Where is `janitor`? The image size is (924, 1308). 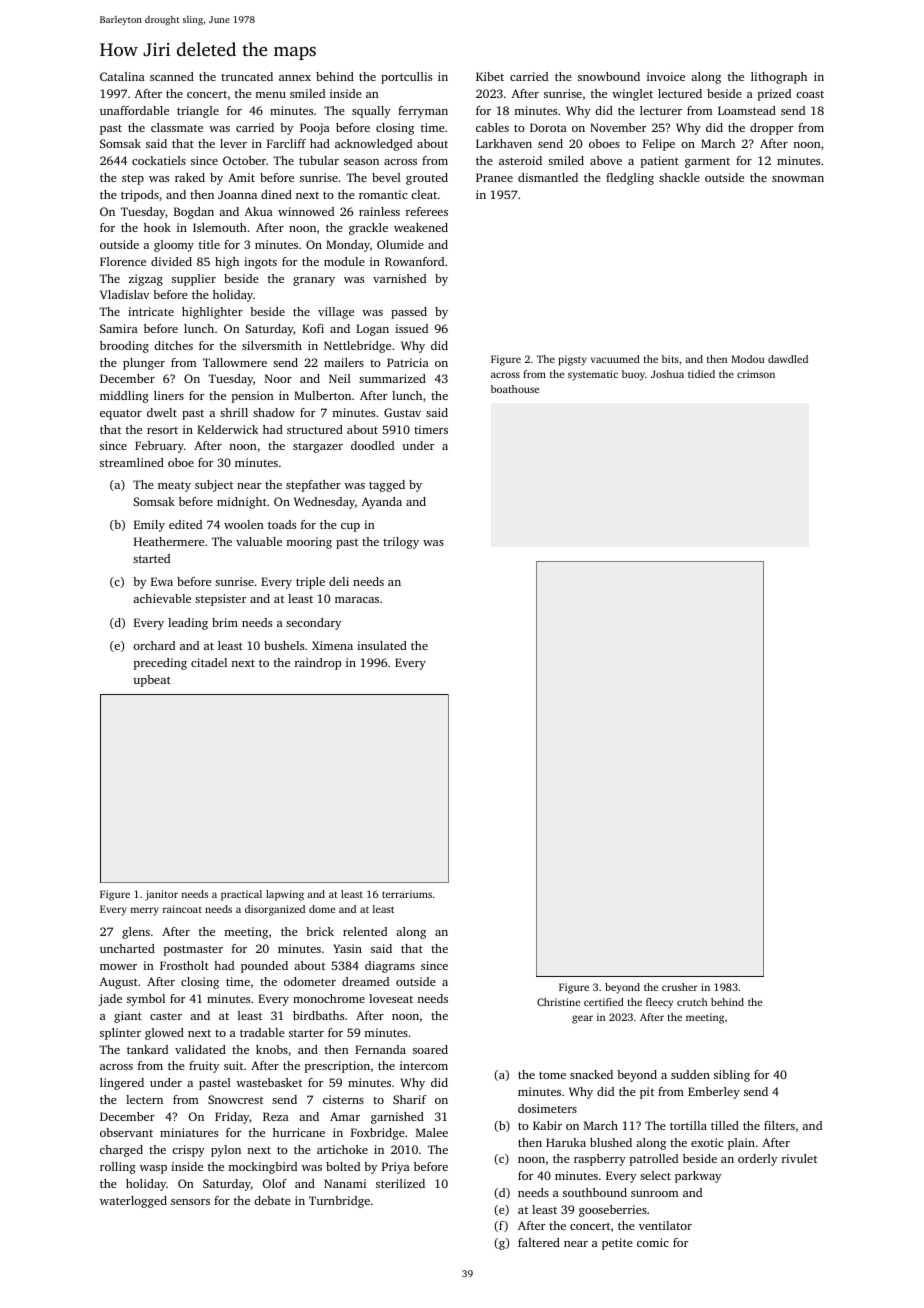 janitor is located at coordinates (161, 895).
